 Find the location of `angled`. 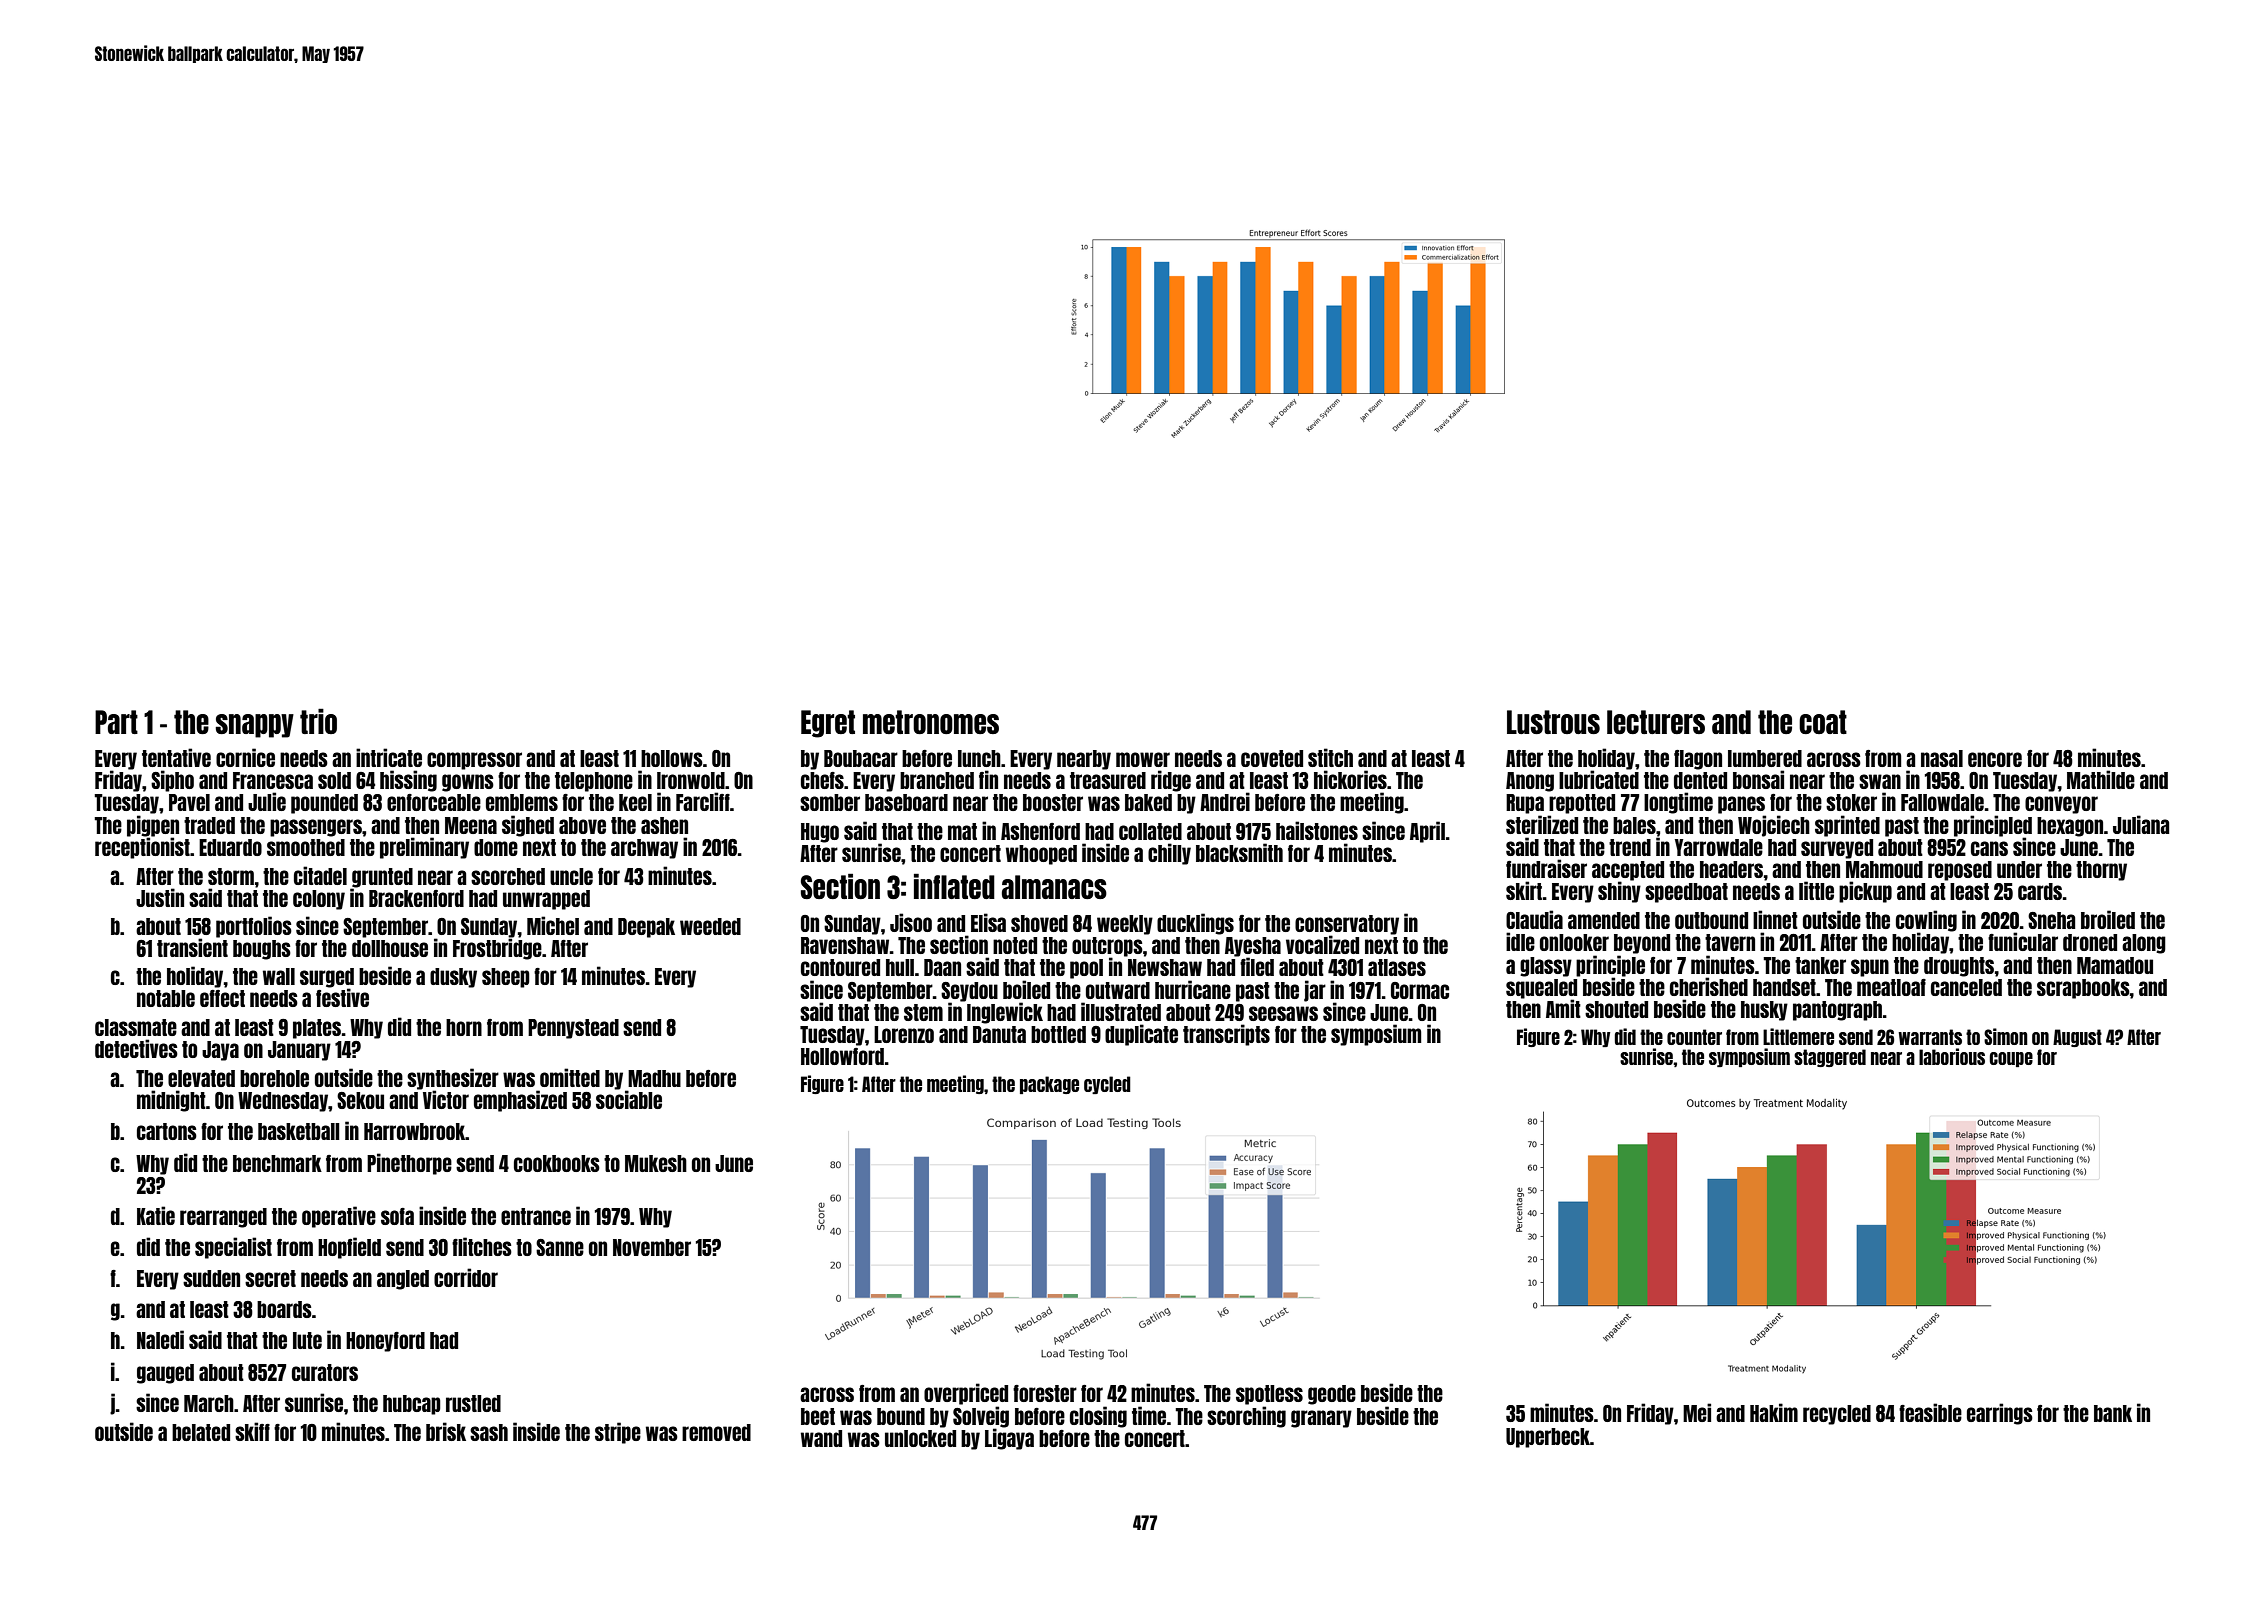

angled is located at coordinates (403, 1280).
